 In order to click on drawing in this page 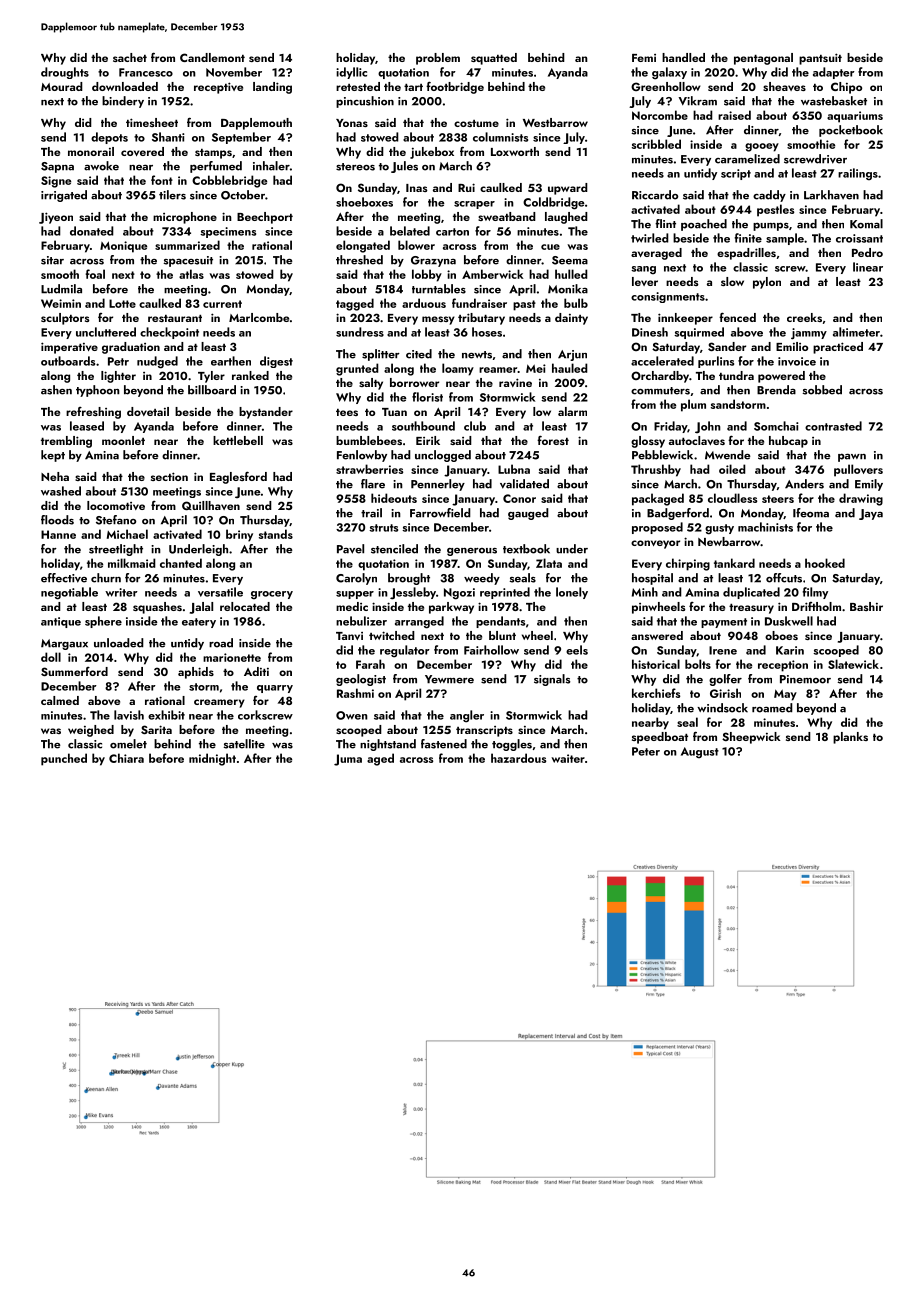, I will do `click(861, 499)`.
